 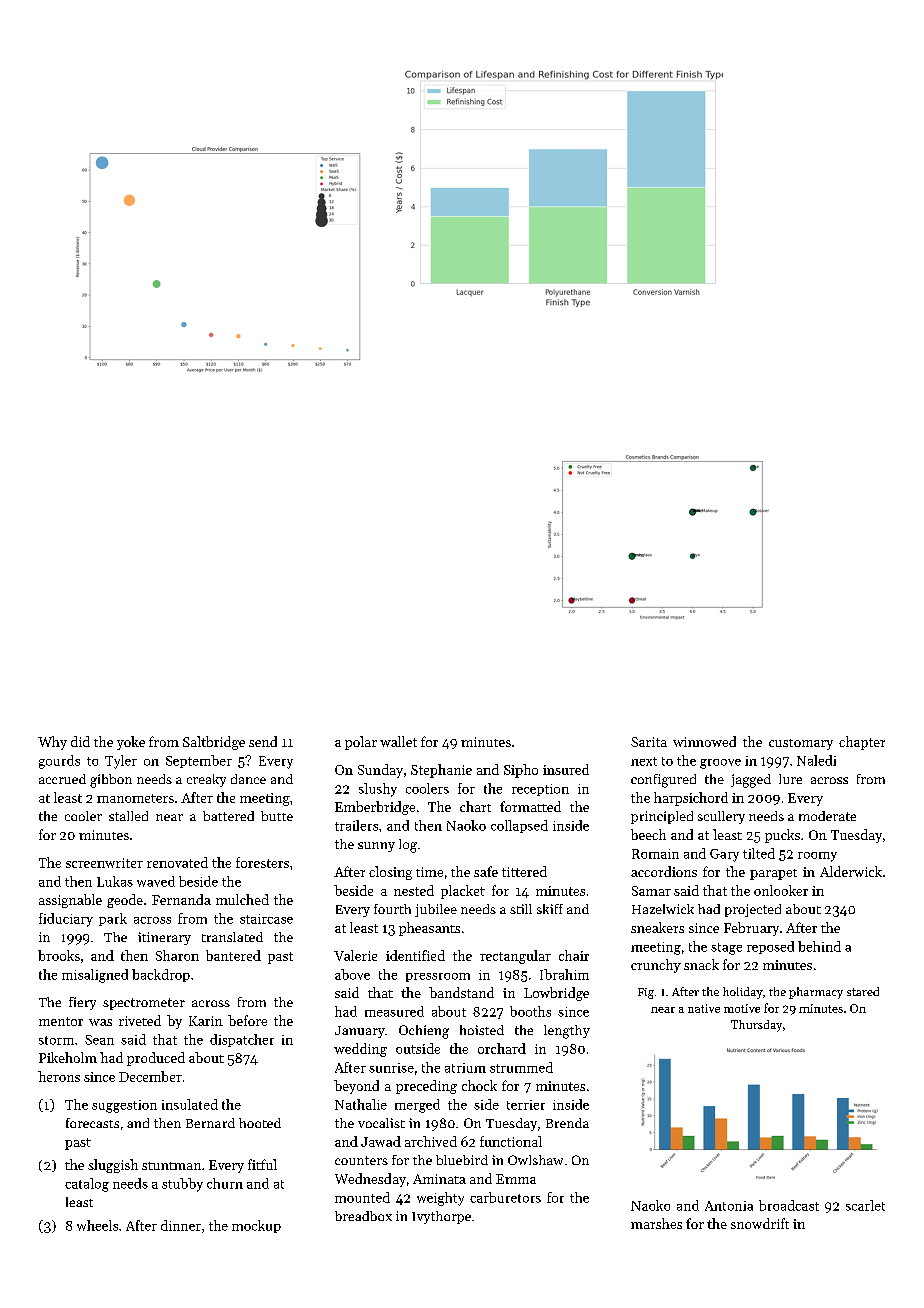 What do you see at coordinates (644, 761) in the page?
I see `next` at bounding box center [644, 761].
